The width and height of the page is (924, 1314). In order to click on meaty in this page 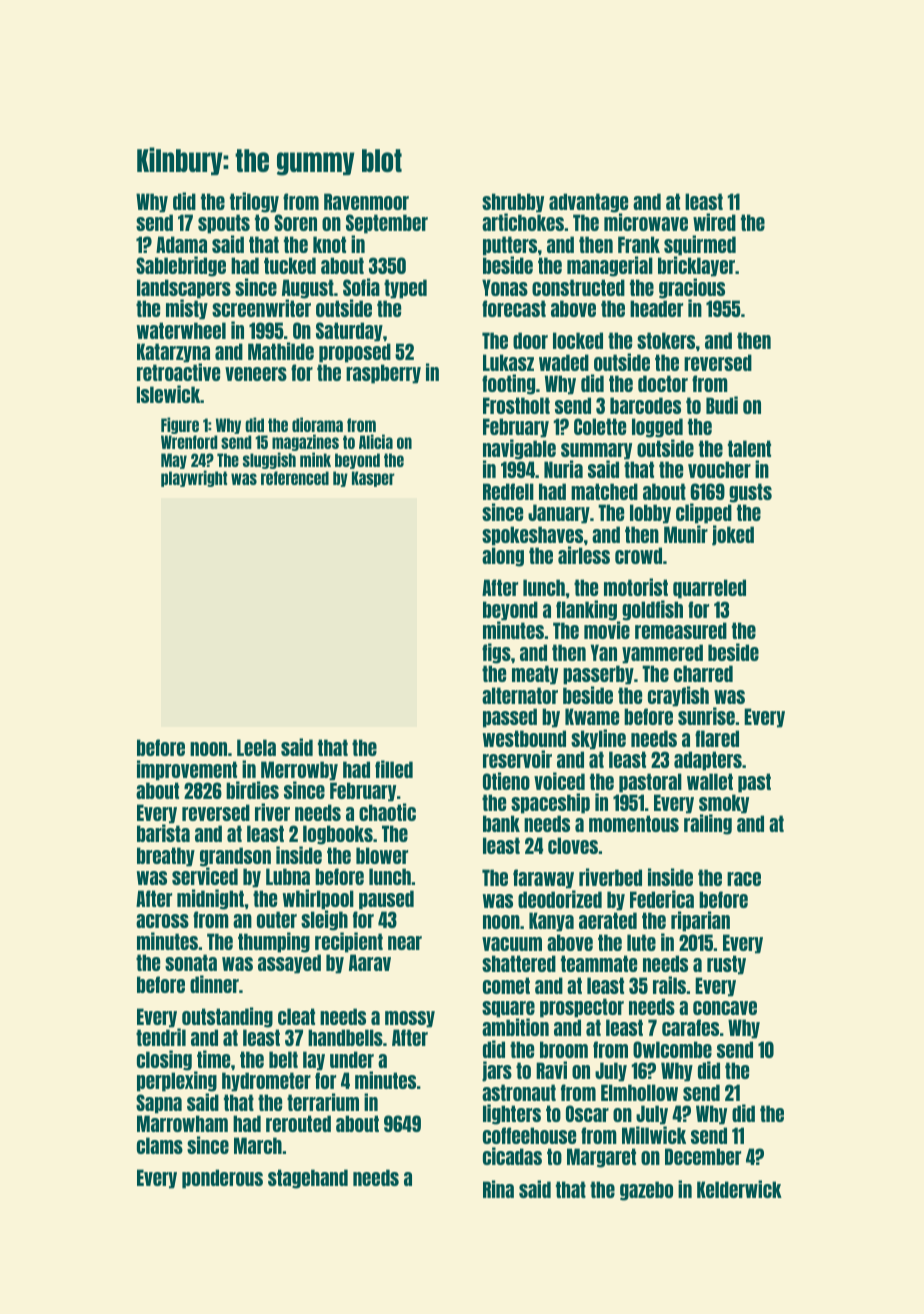, I will do `click(535, 675)`.
